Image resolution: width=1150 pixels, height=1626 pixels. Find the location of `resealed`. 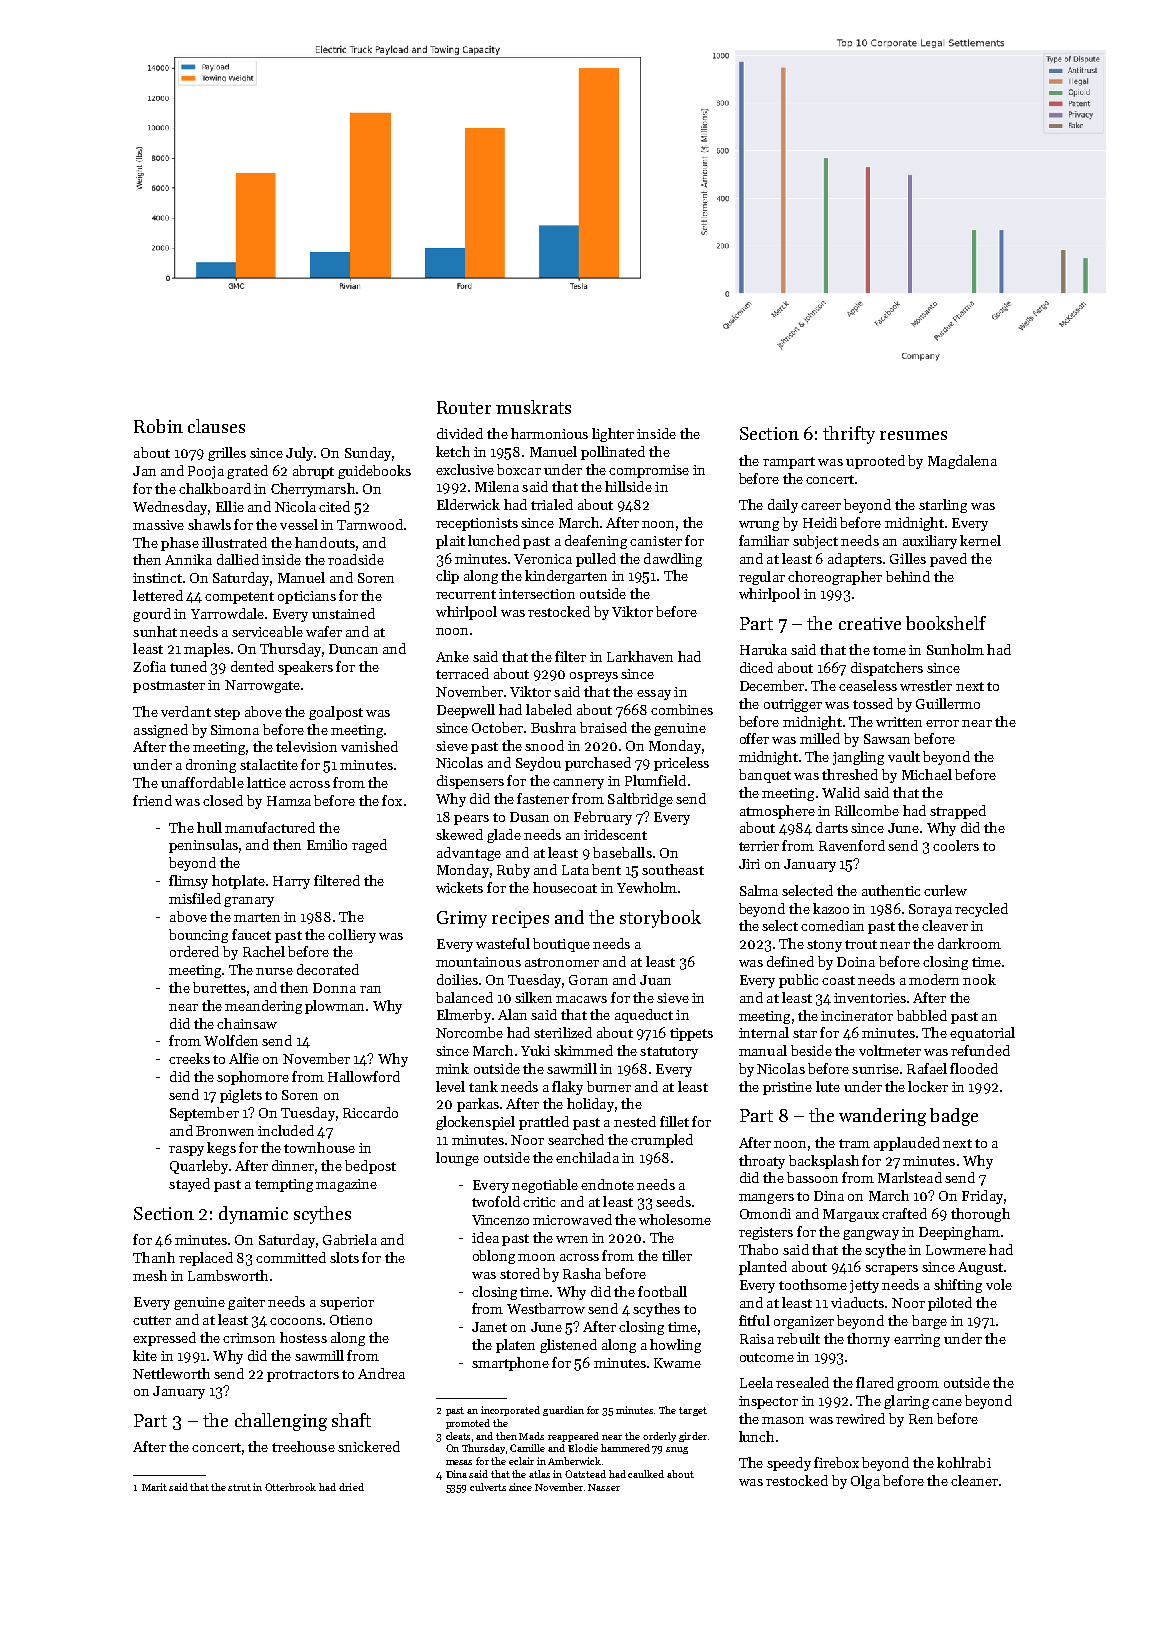

resealed is located at coordinates (802, 1382).
